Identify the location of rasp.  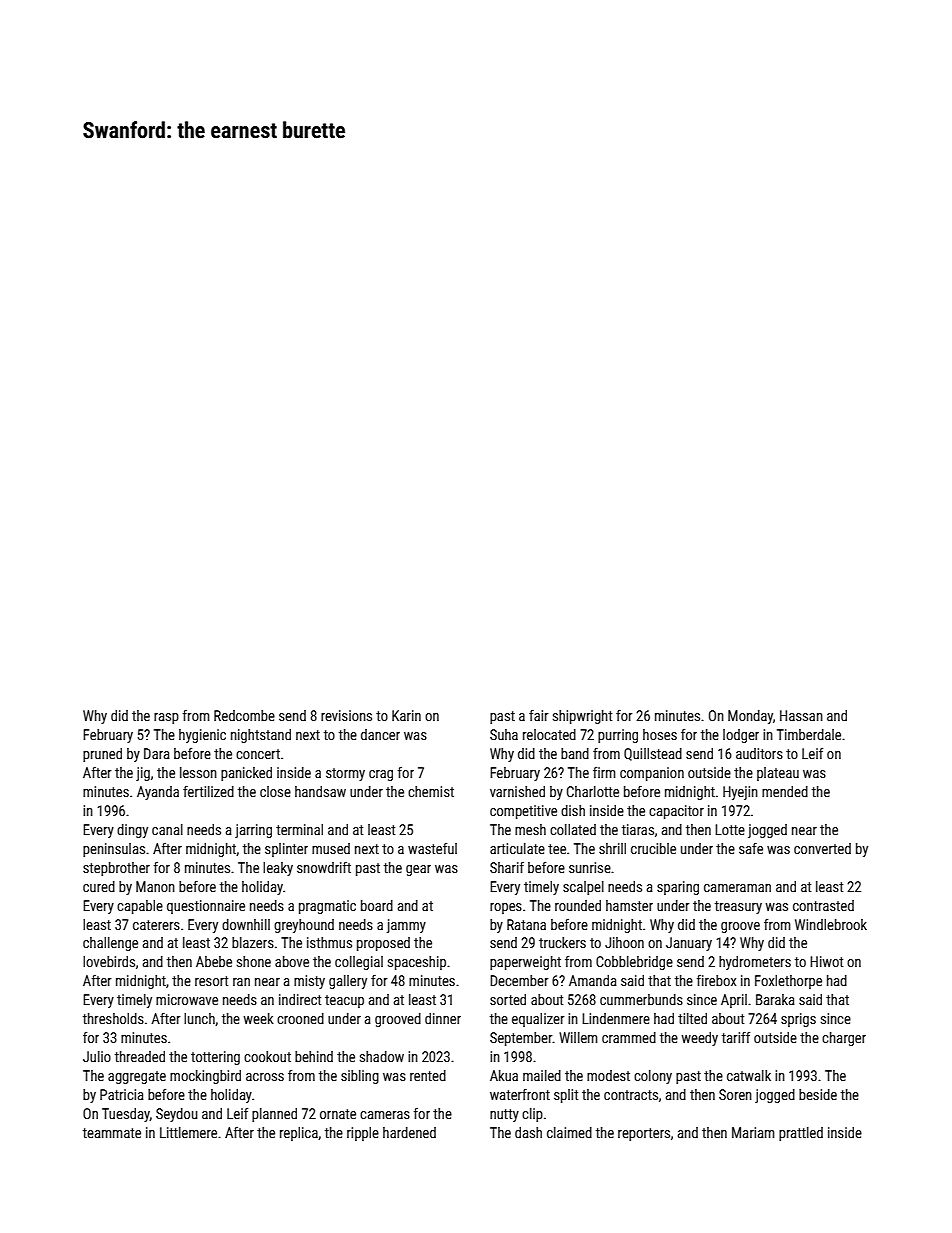
(166, 718).
